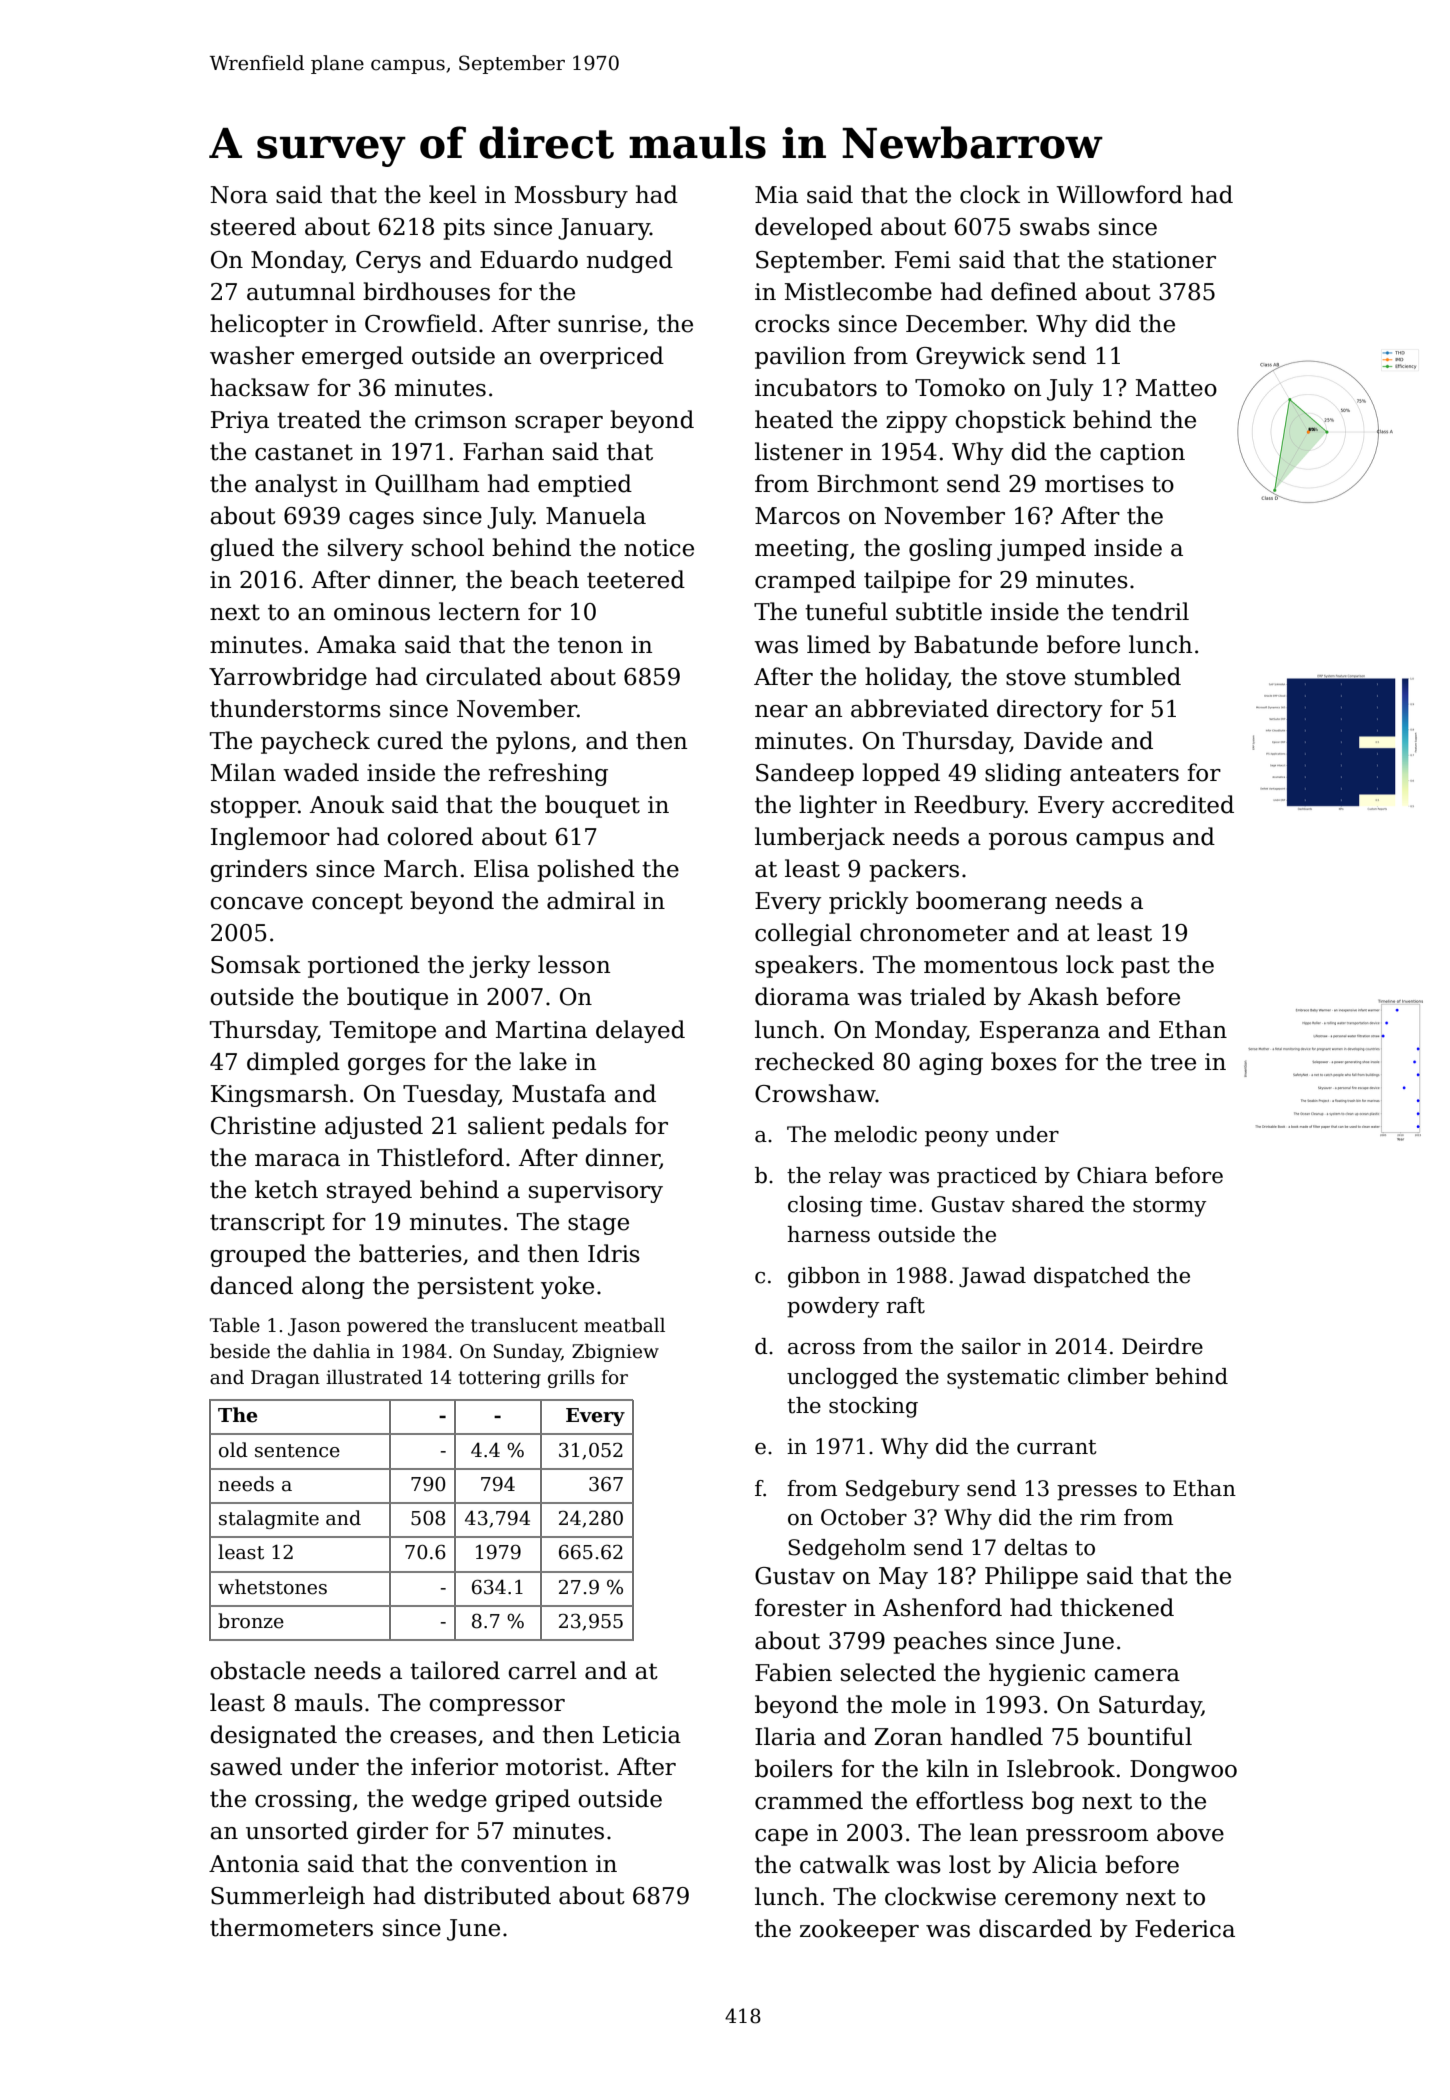 This screenshot has height=2100, width=1450. Describe the element at coordinates (254, 807) in the screenshot. I see `stopper` at that location.
